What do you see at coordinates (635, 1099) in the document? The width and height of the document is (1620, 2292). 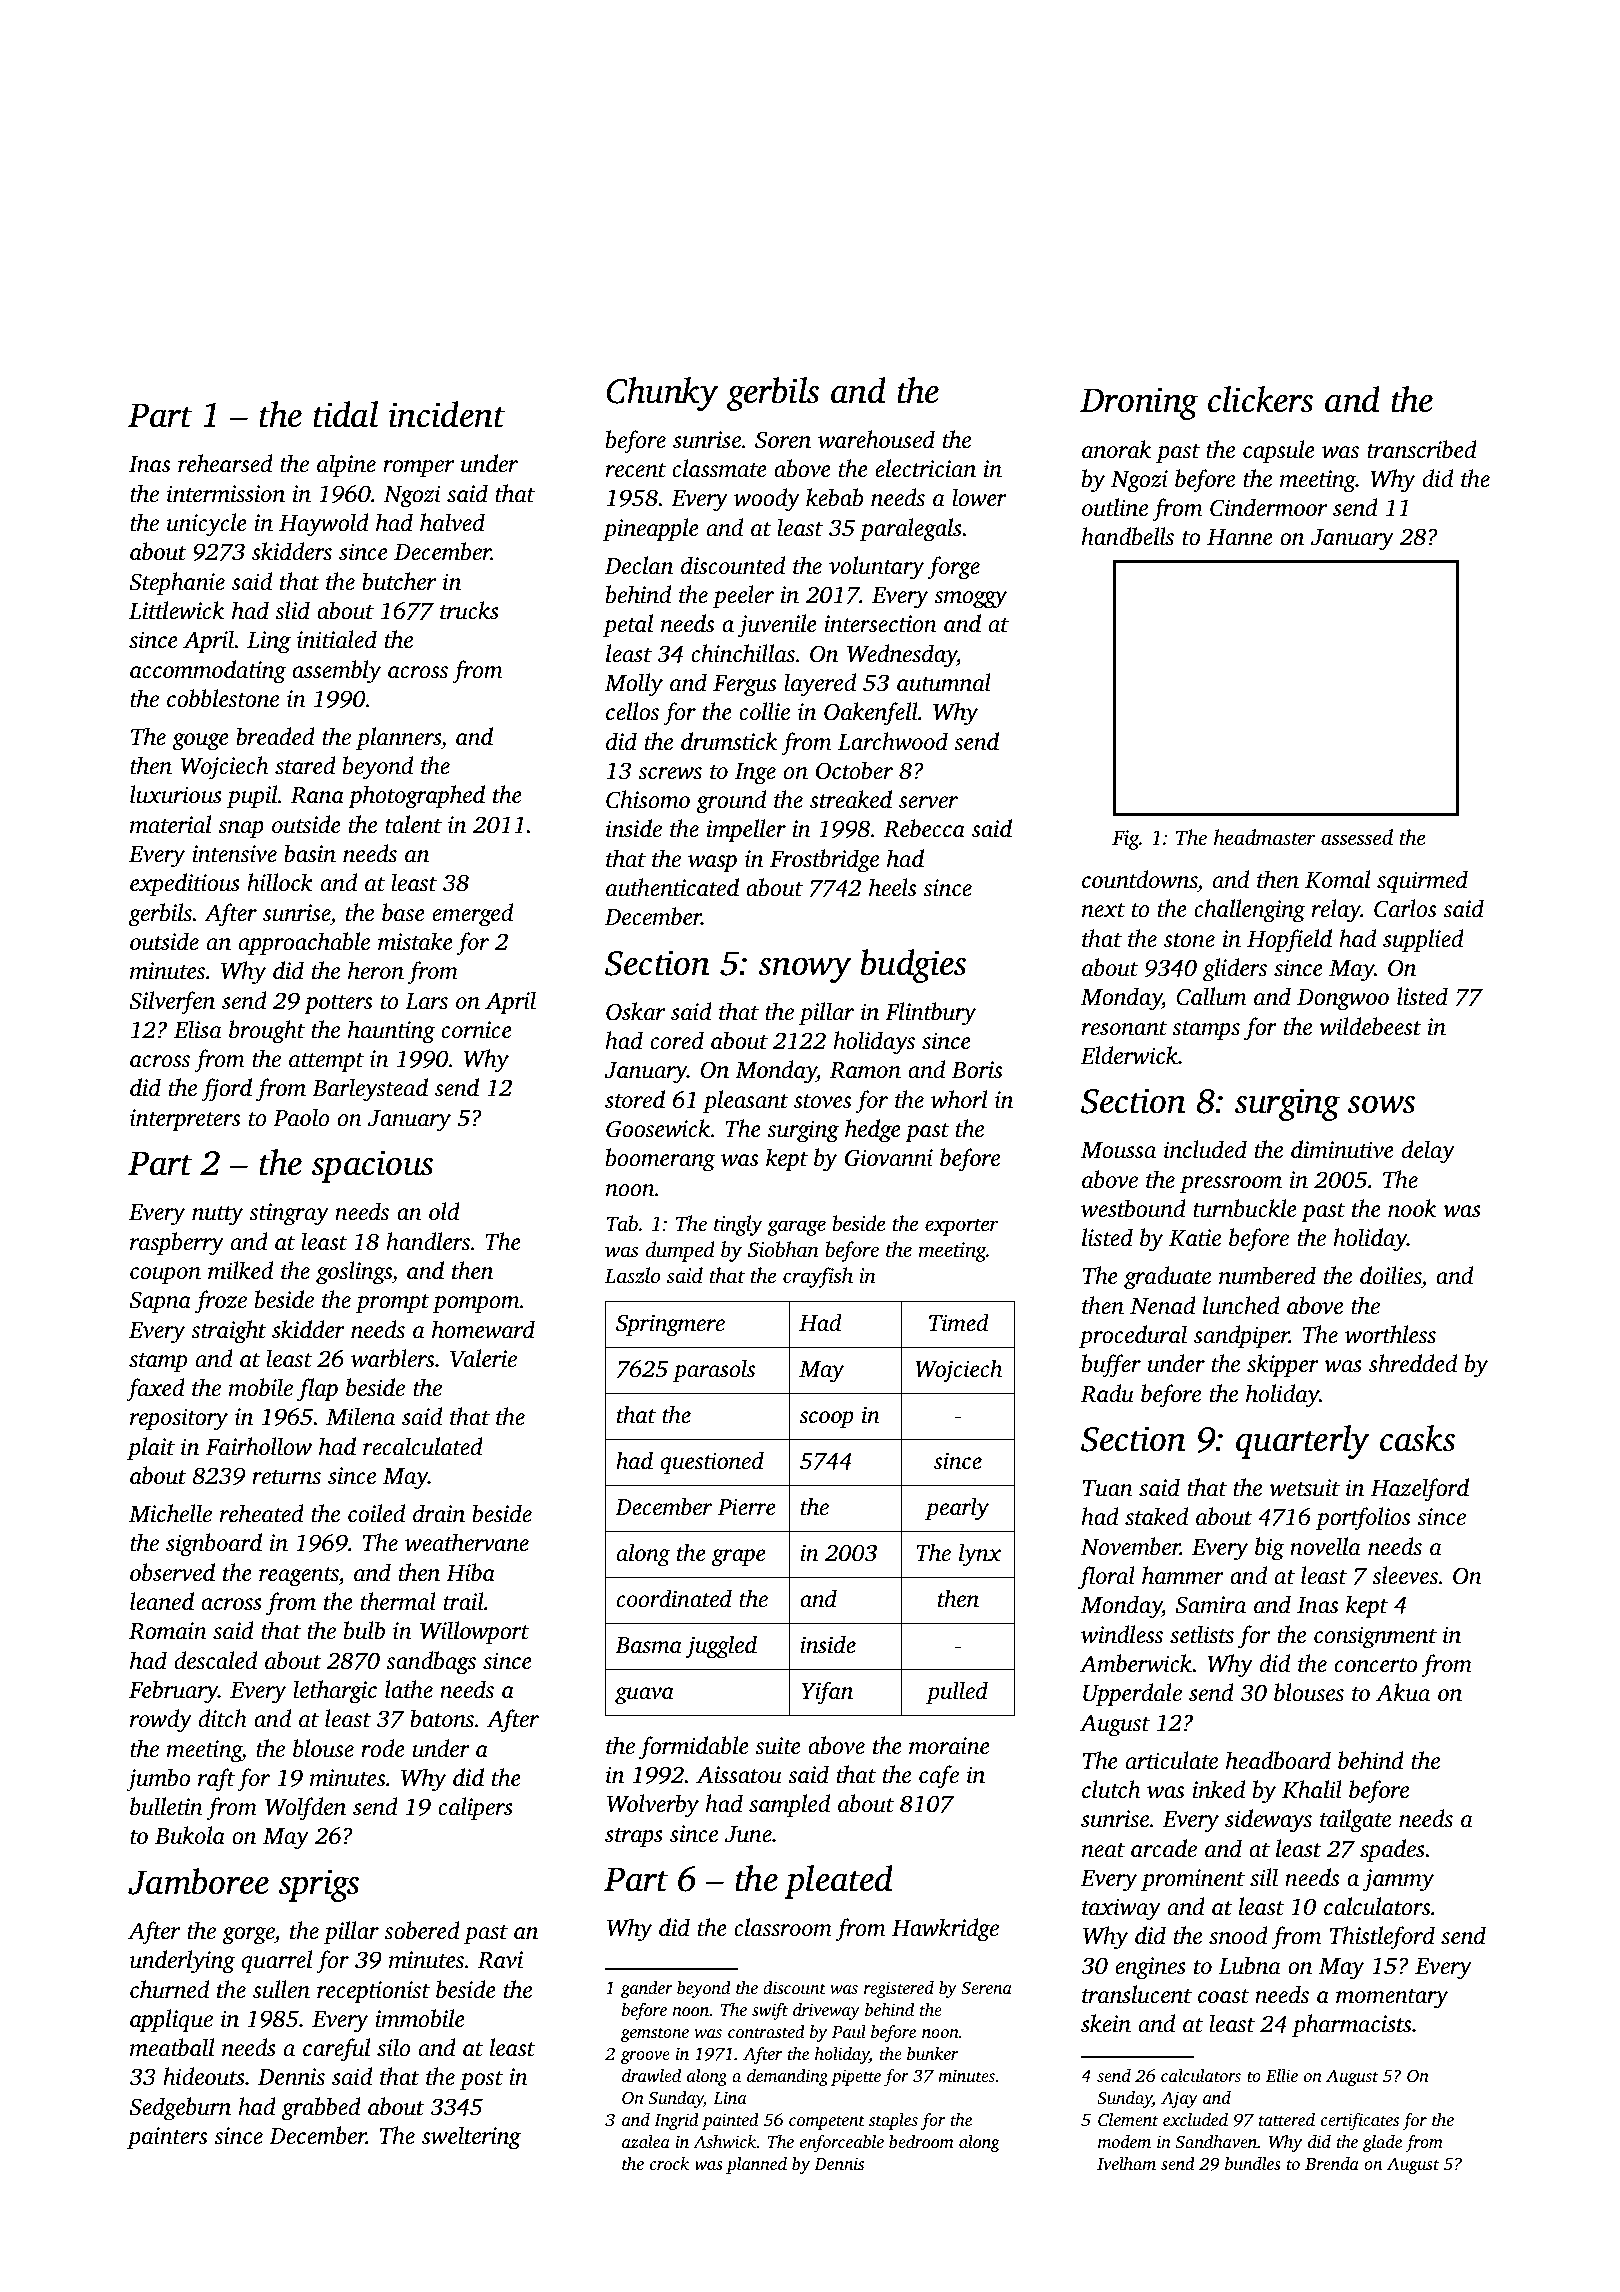 I see `stored` at bounding box center [635, 1099].
